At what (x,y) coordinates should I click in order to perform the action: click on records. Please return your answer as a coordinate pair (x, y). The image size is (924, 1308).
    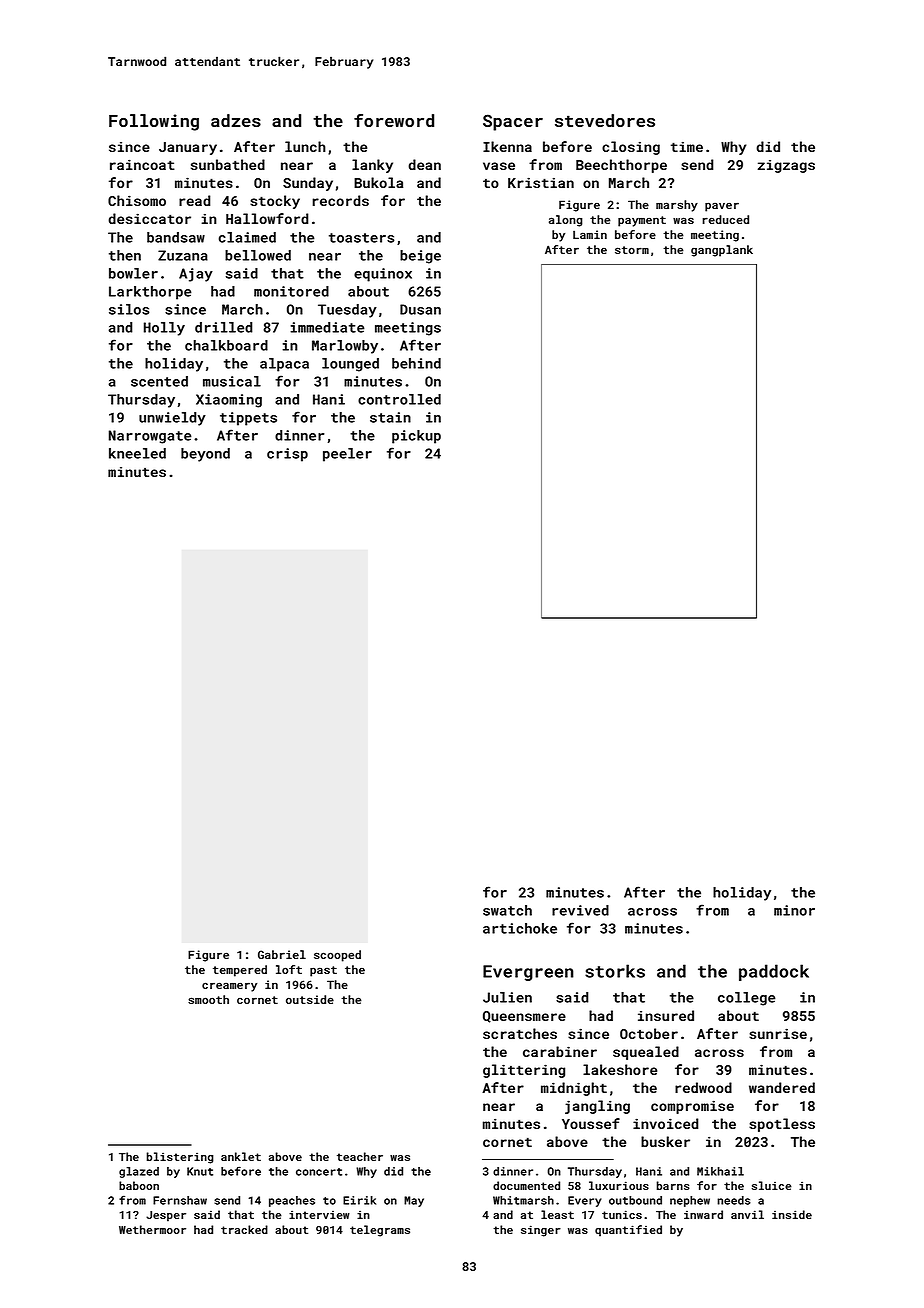
    Looking at the image, I should click on (340, 200).
